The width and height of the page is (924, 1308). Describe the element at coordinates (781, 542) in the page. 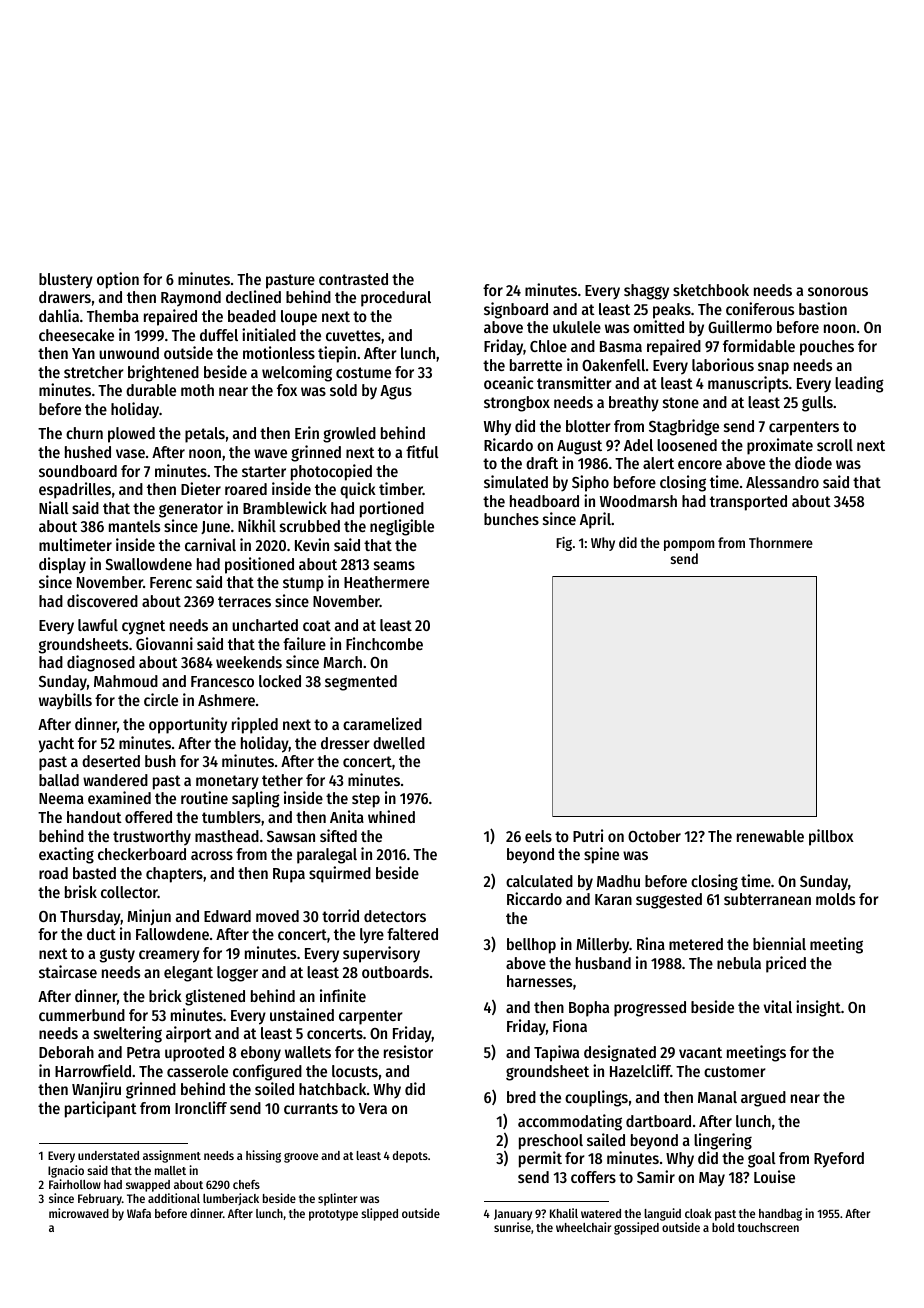

I see `Thornmere` at that location.
